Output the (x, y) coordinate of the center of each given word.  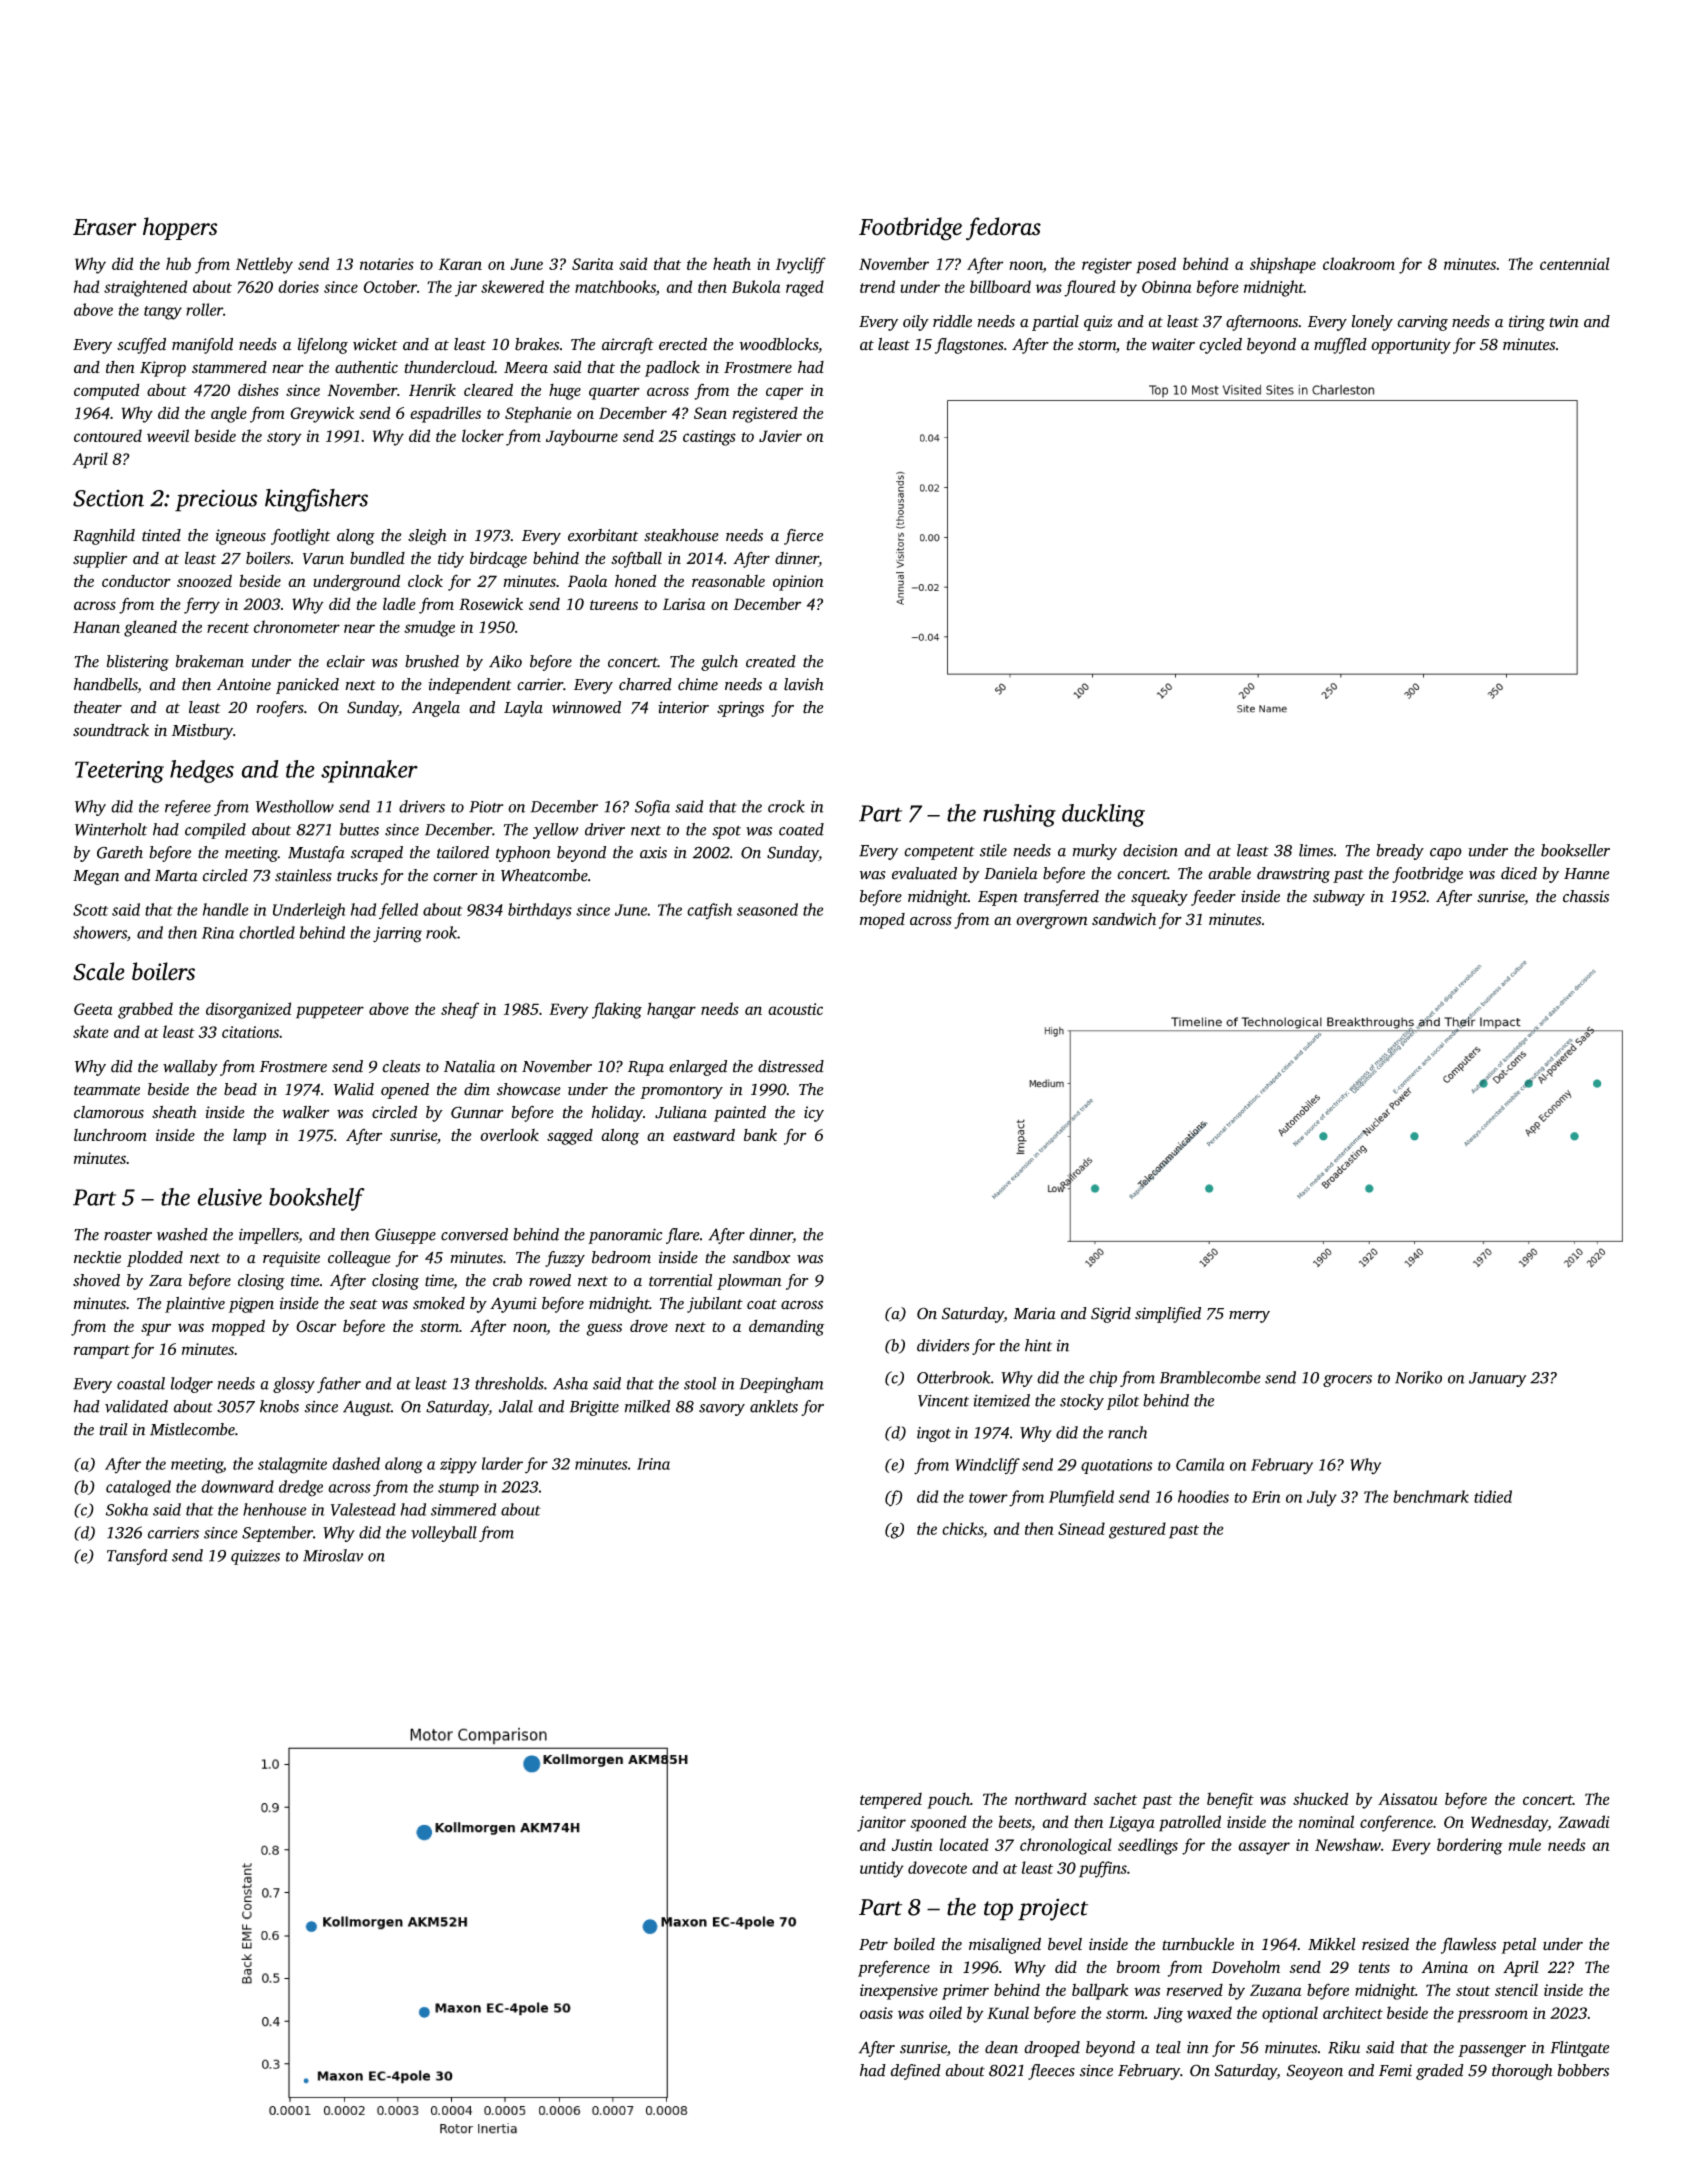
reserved (1195, 1989)
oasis (876, 2013)
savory (722, 1410)
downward (237, 1486)
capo (1446, 854)
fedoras (1003, 229)
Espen (998, 898)
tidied (1493, 1496)
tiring (1527, 323)
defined (915, 2072)
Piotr (486, 807)
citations (250, 1032)
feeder (1213, 898)
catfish (709, 911)
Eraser (105, 227)
